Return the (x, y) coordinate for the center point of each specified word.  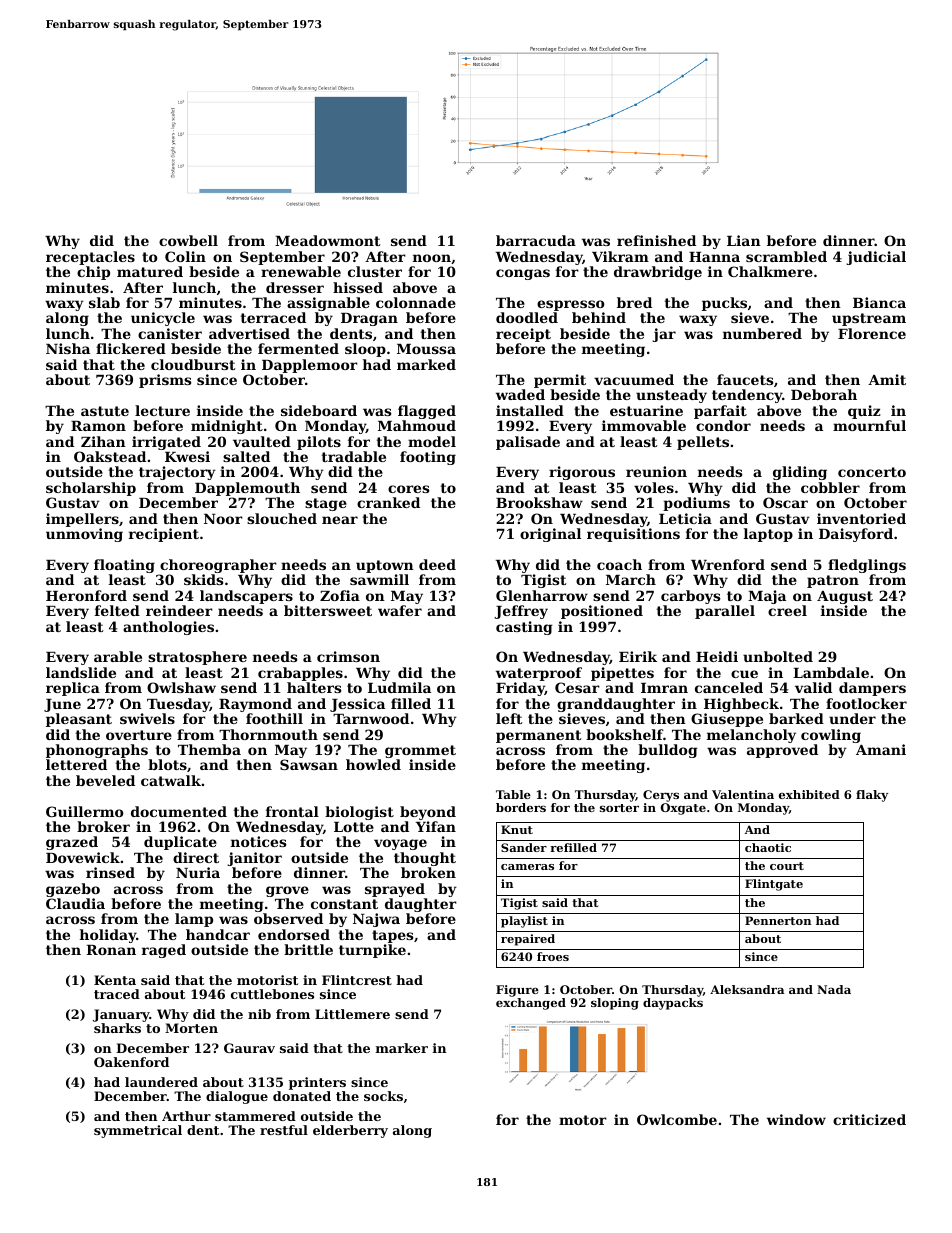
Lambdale (831, 672)
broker (103, 826)
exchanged (531, 1004)
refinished (656, 240)
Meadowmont (328, 240)
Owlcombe (677, 1119)
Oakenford (131, 1062)
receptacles (90, 258)
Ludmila (399, 687)
